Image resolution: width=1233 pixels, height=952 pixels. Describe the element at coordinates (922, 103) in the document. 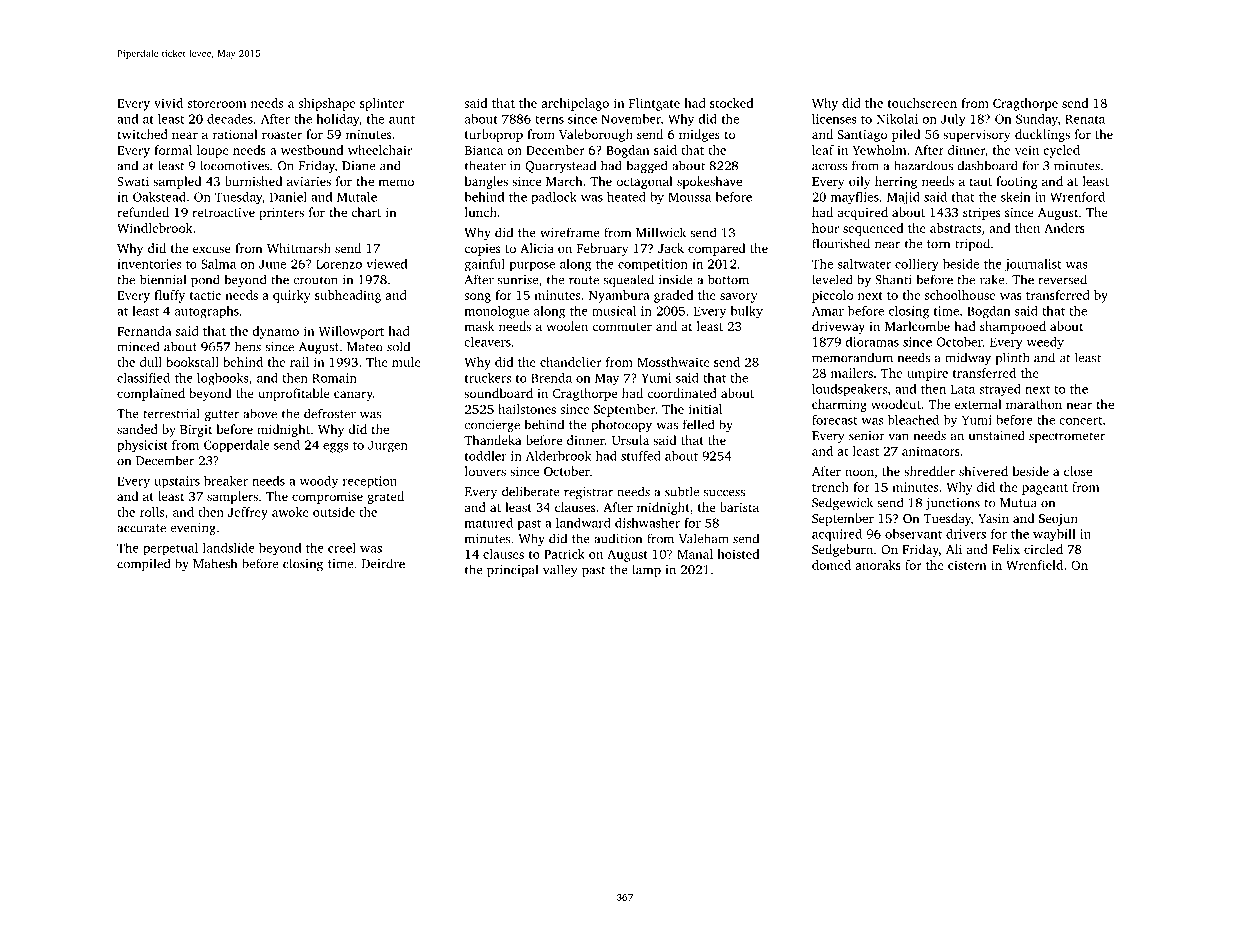

I see `touchscreen` at that location.
